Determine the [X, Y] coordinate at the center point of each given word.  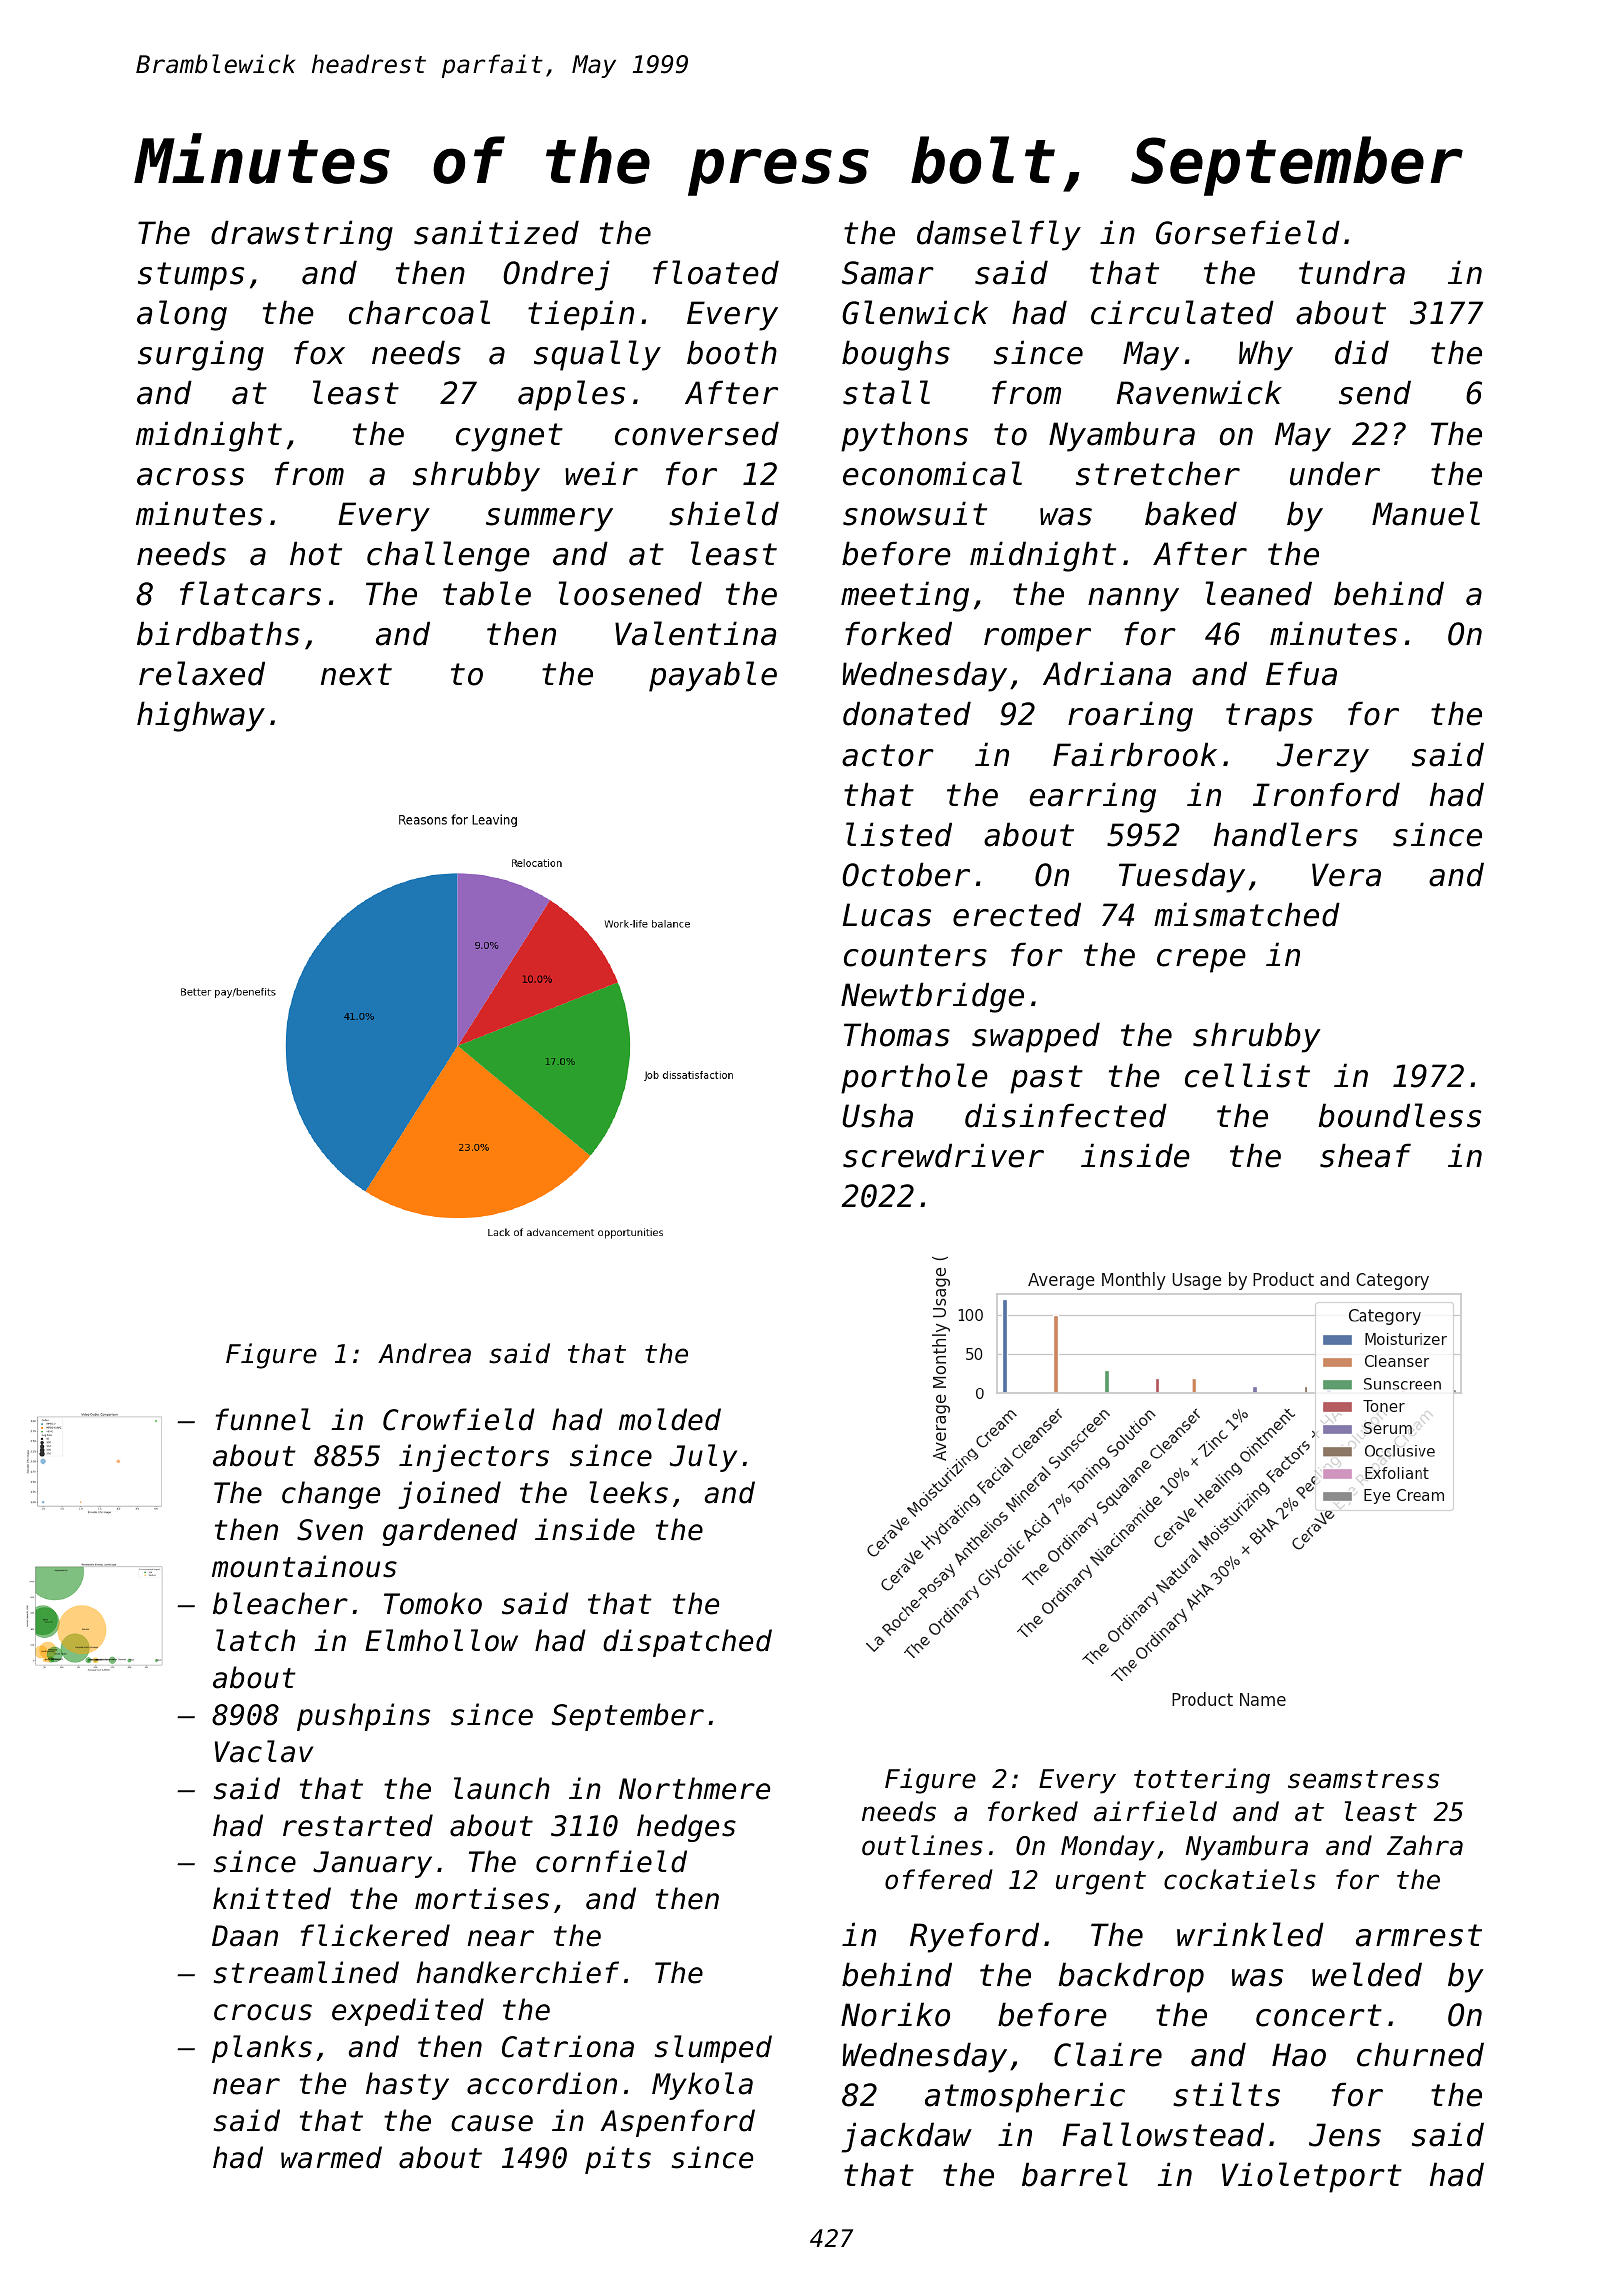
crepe [1201, 961]
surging [201, 355]
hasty [407, 2086]
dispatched [687, 1643]
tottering [1202, 1781]
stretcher [1158, 473]
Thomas [897, 1034]
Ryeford [974, 1937]
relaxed [202, 673]
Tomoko [433, 1603]
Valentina [695, 633]
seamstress [1363, 1779]
